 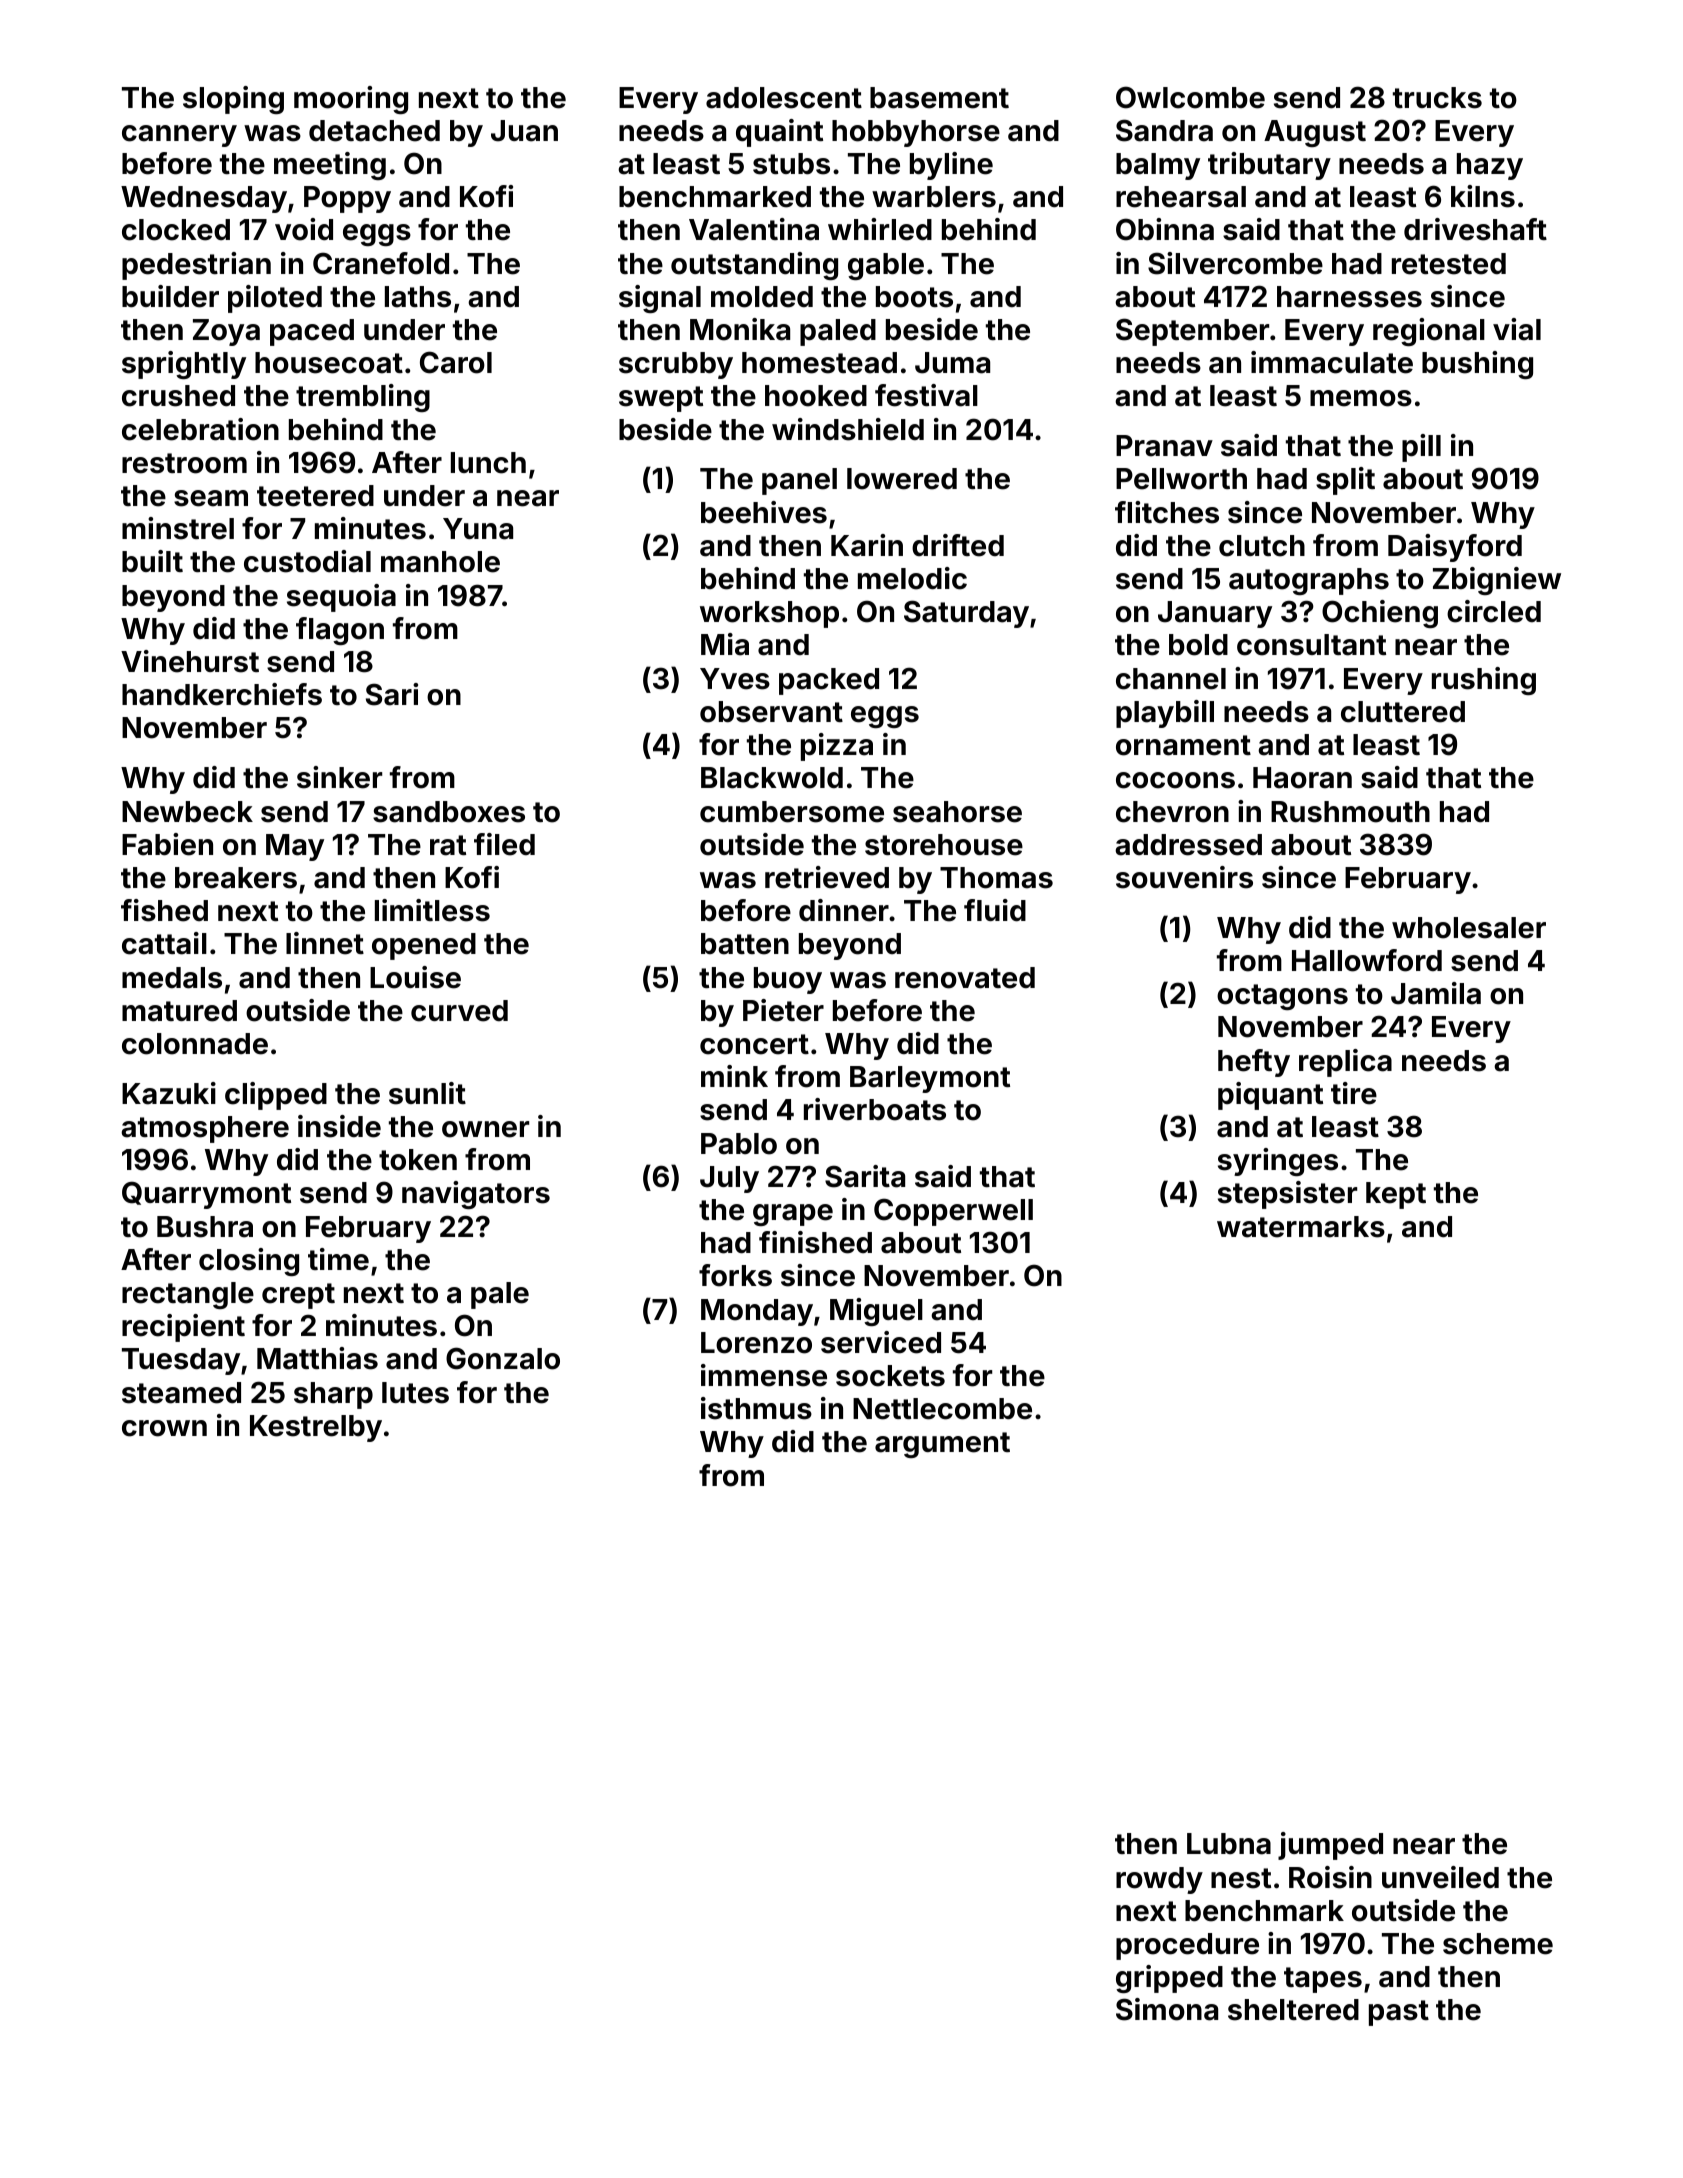 What do you see at coordinates (1167, 2009) in the screenshot?
I see `Simona` at bounding box center [1167, 2009].
